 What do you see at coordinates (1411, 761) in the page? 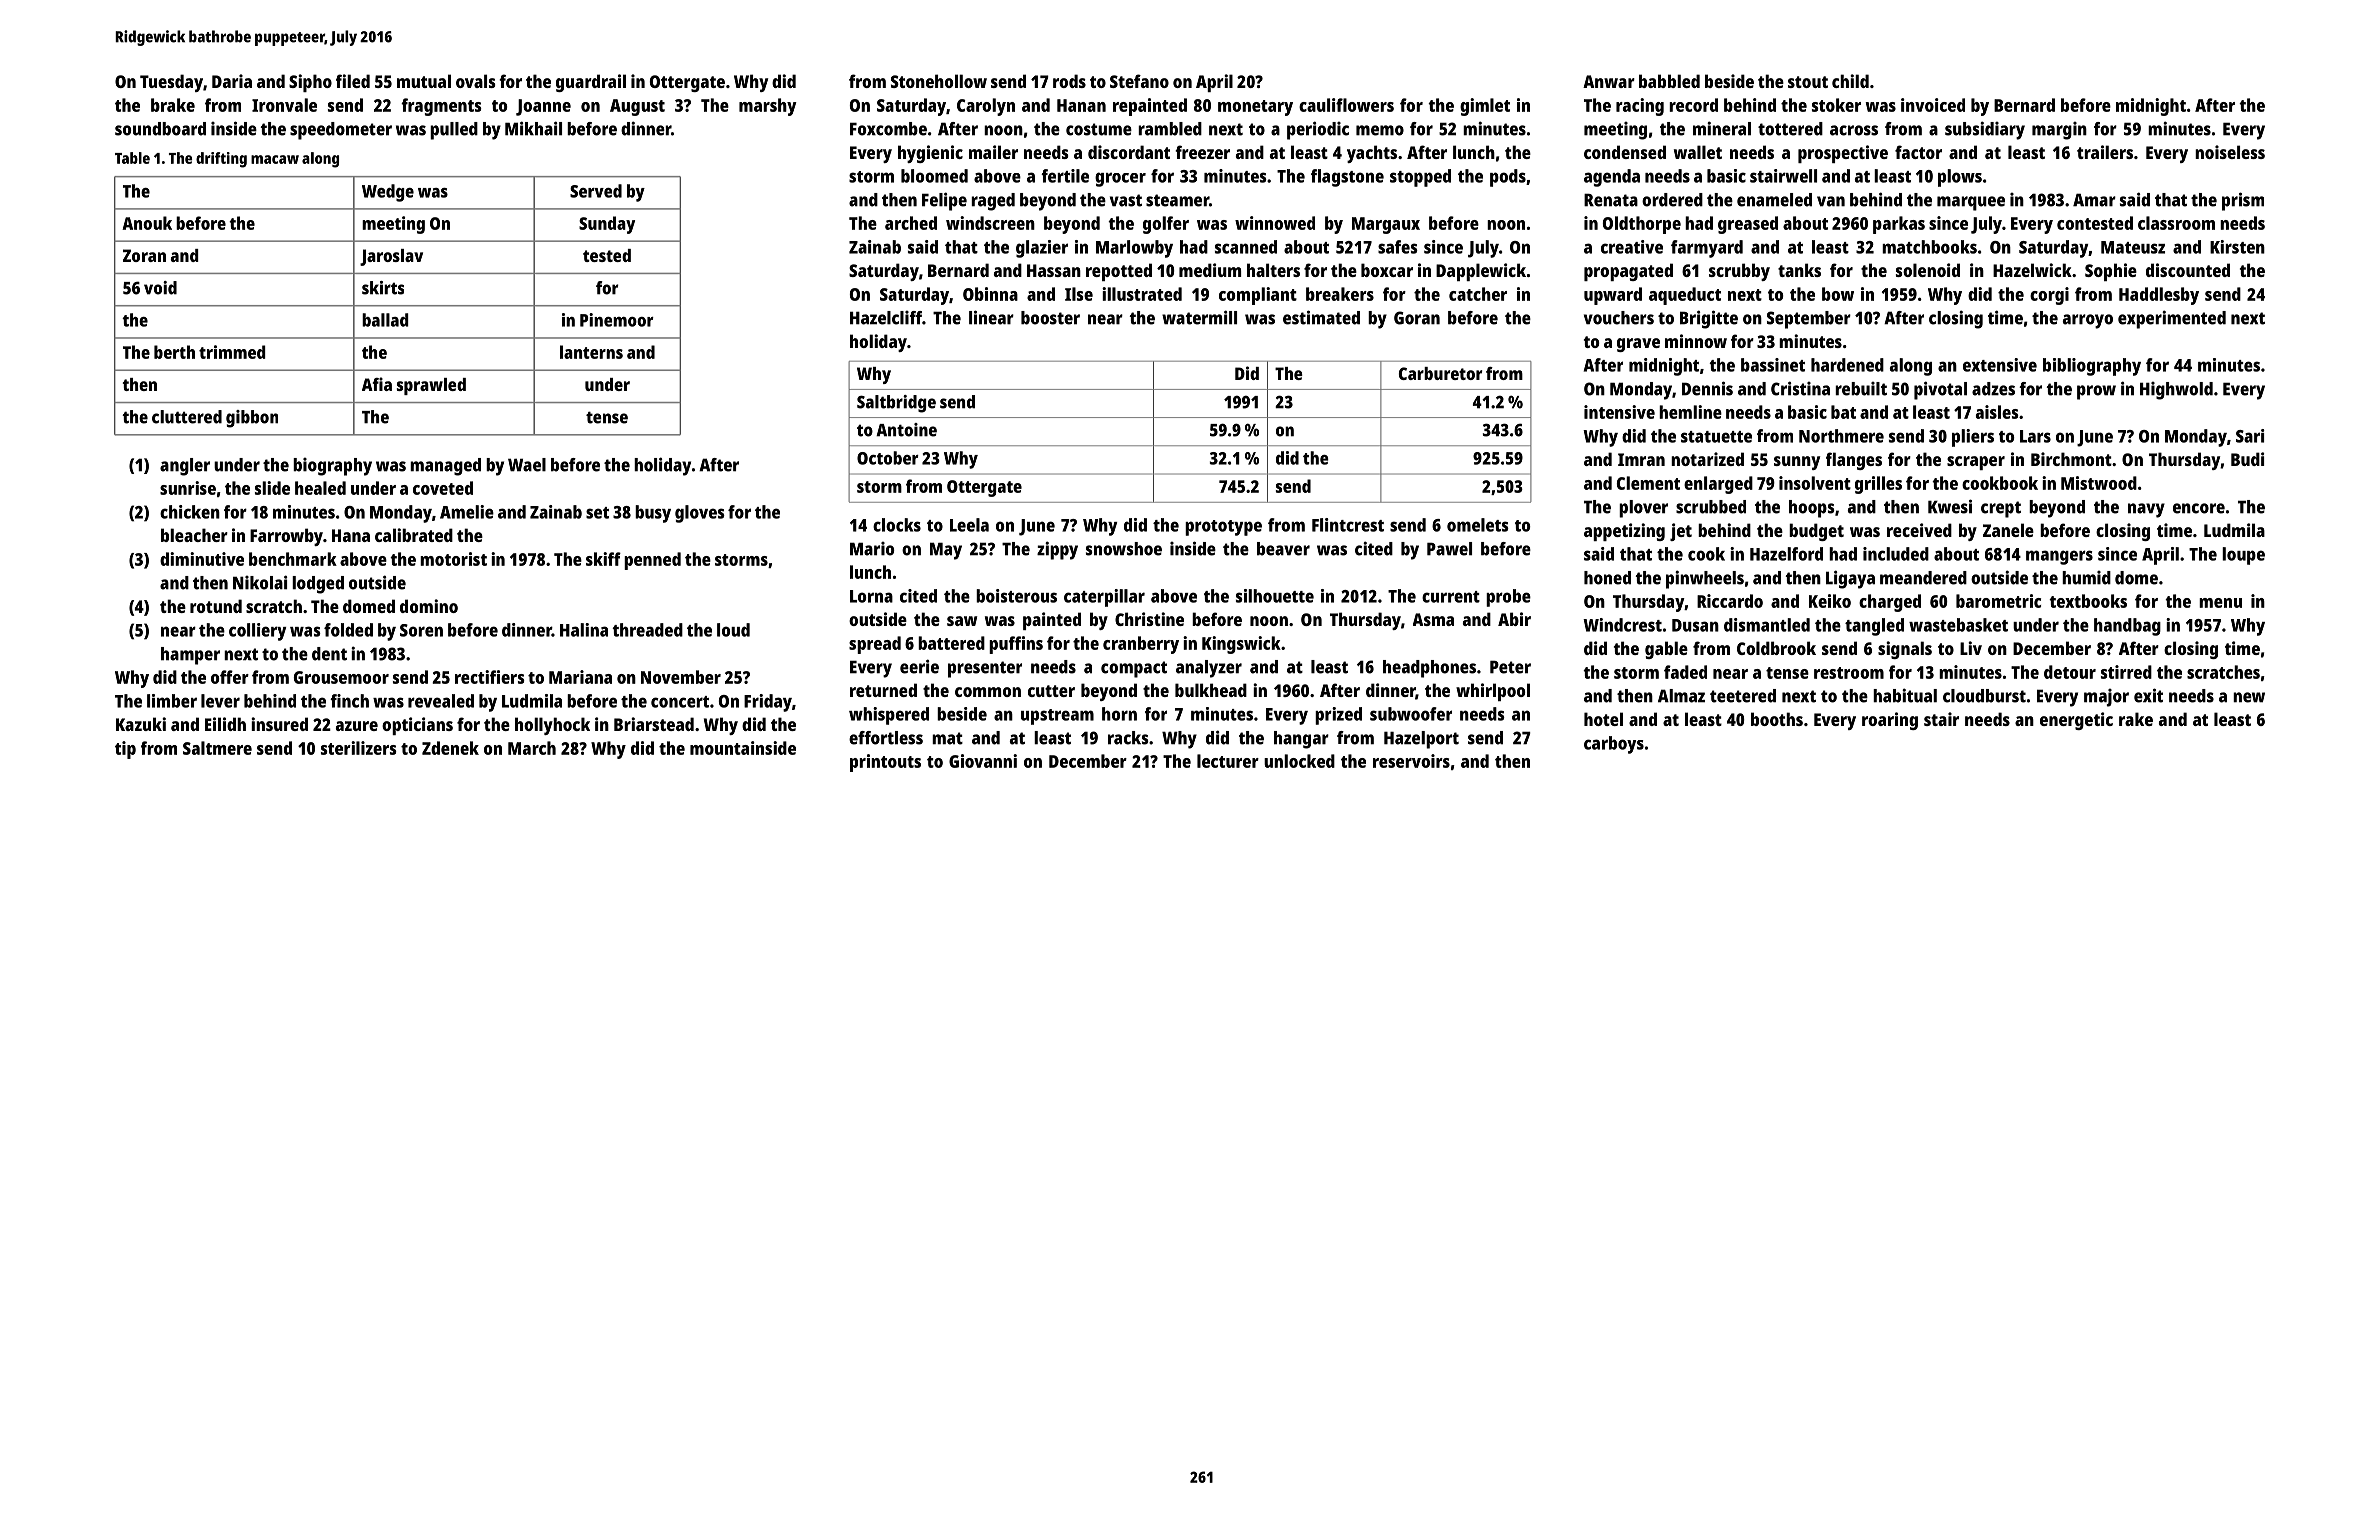
I see `reservoirs` at bounding box center [1411, 761].
